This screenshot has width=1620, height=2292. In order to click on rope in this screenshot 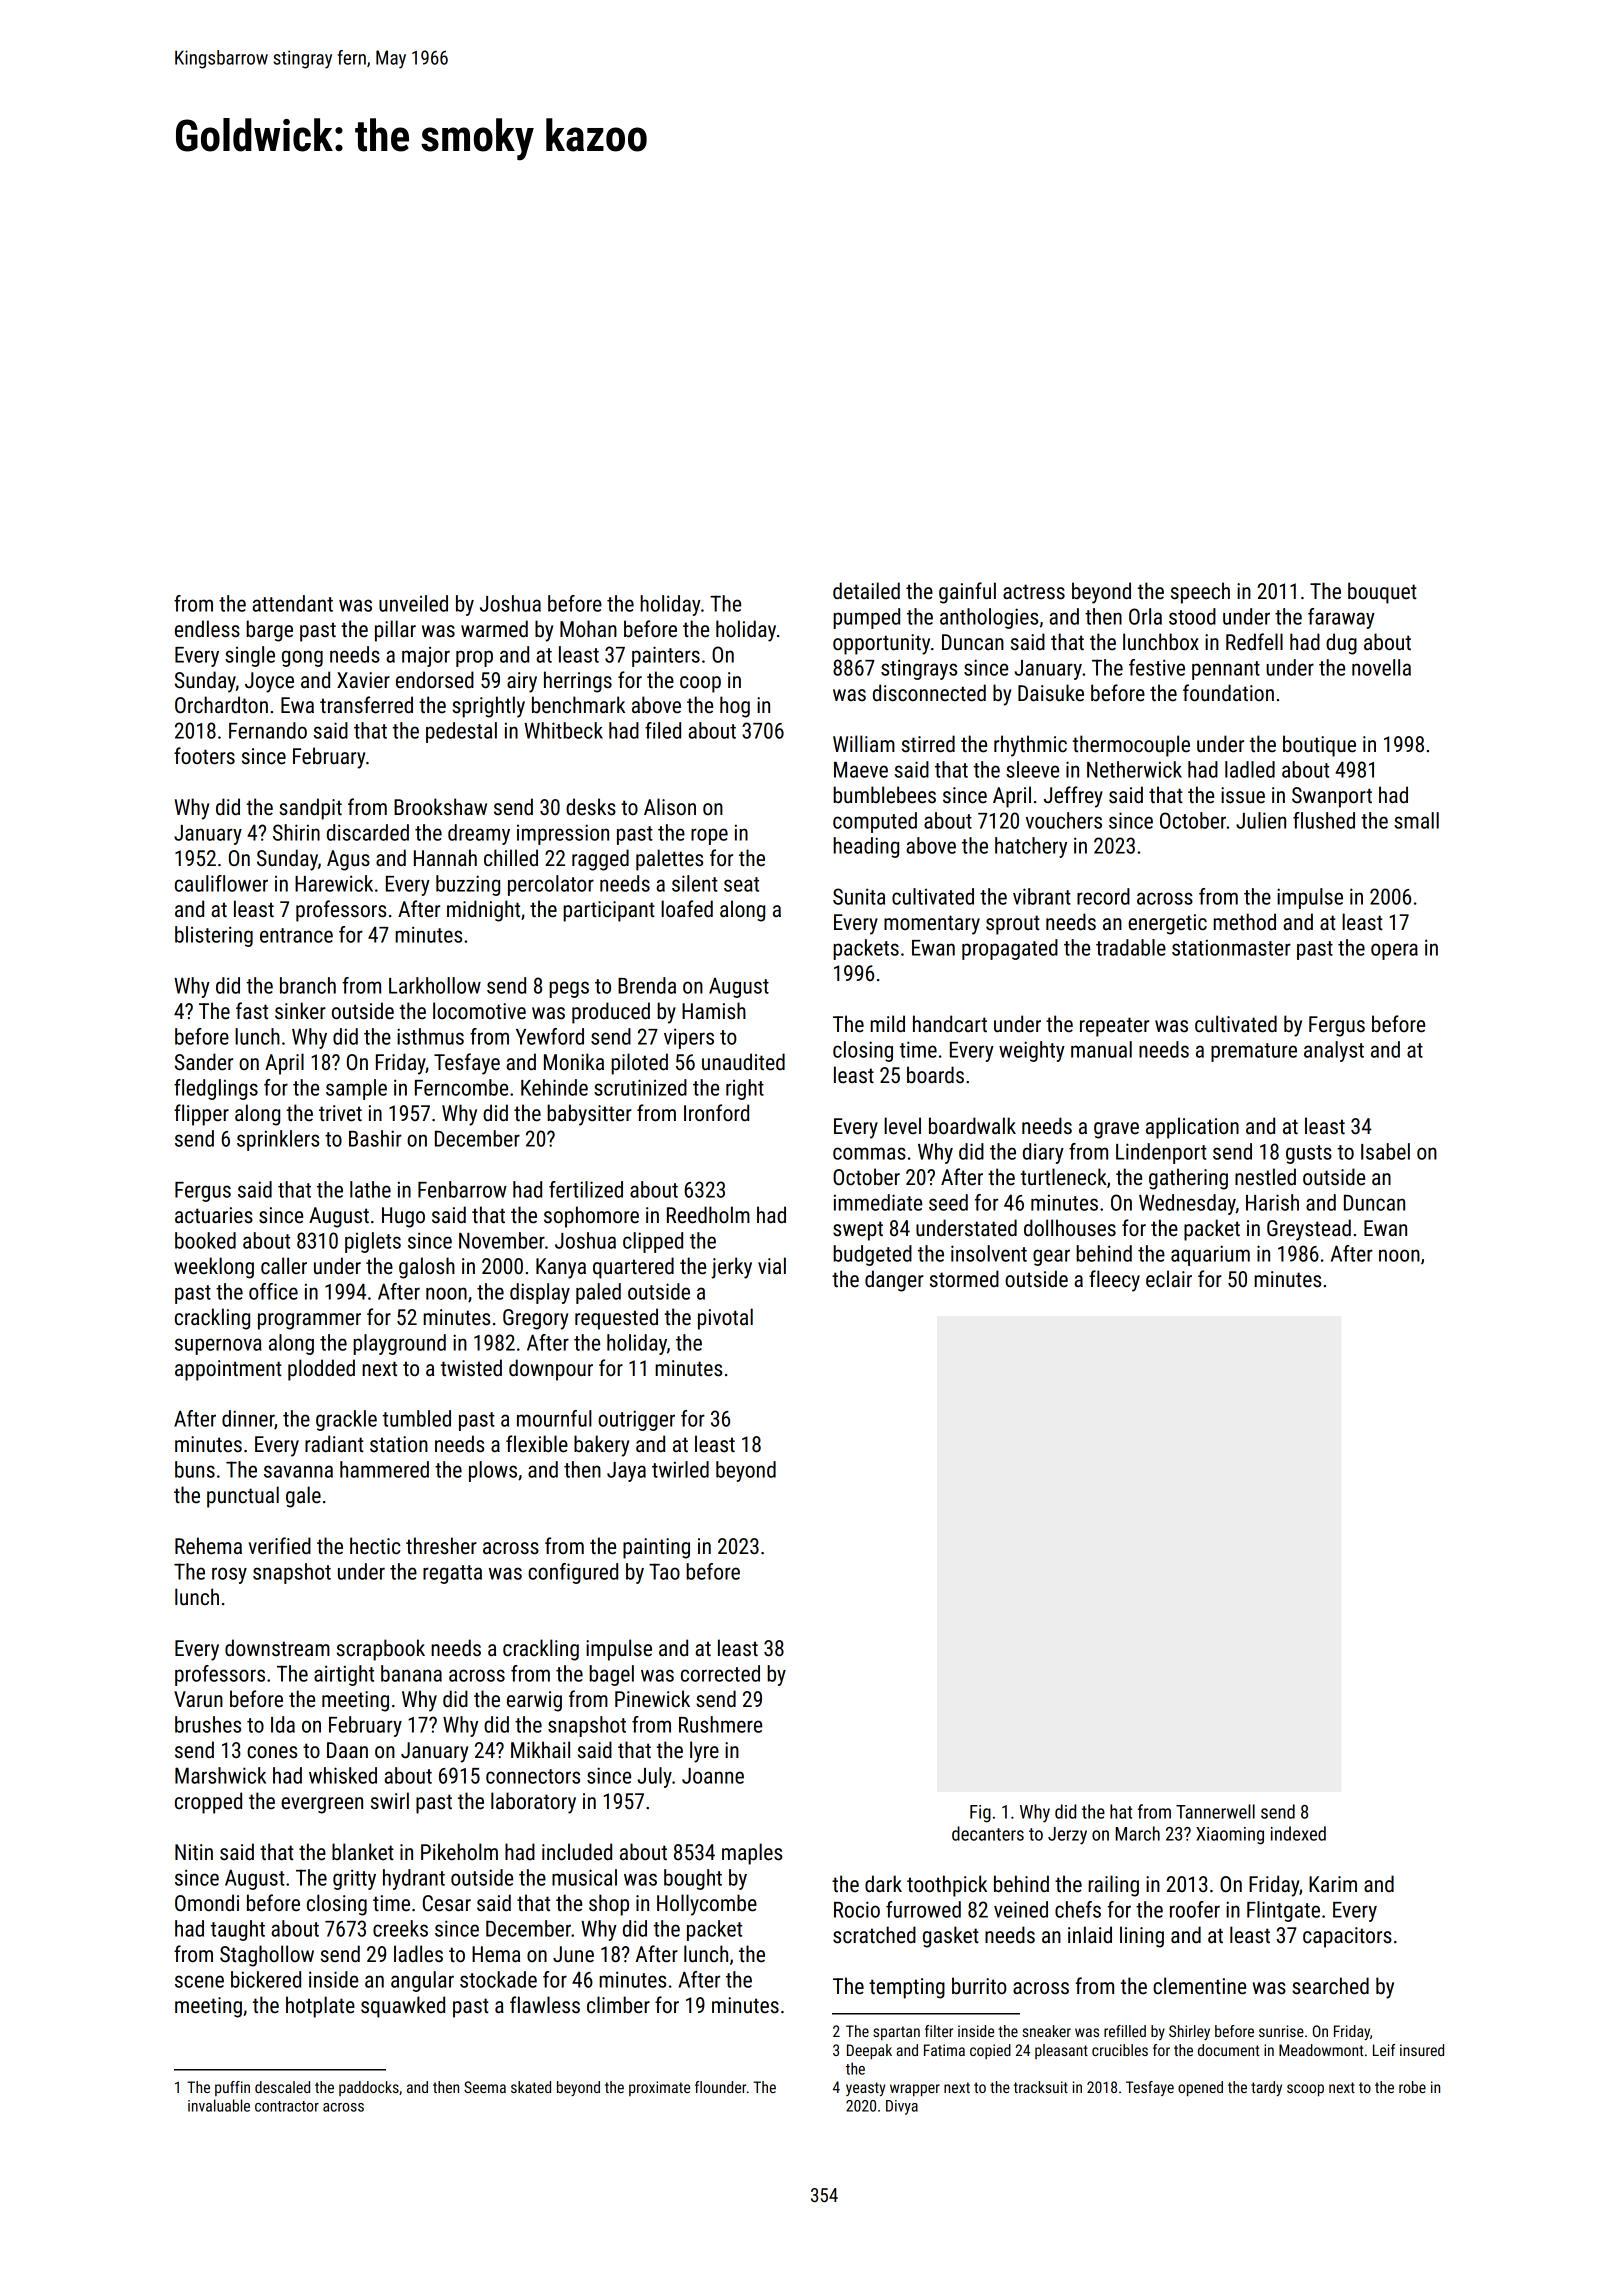, I will do `click(709, 836)`.
